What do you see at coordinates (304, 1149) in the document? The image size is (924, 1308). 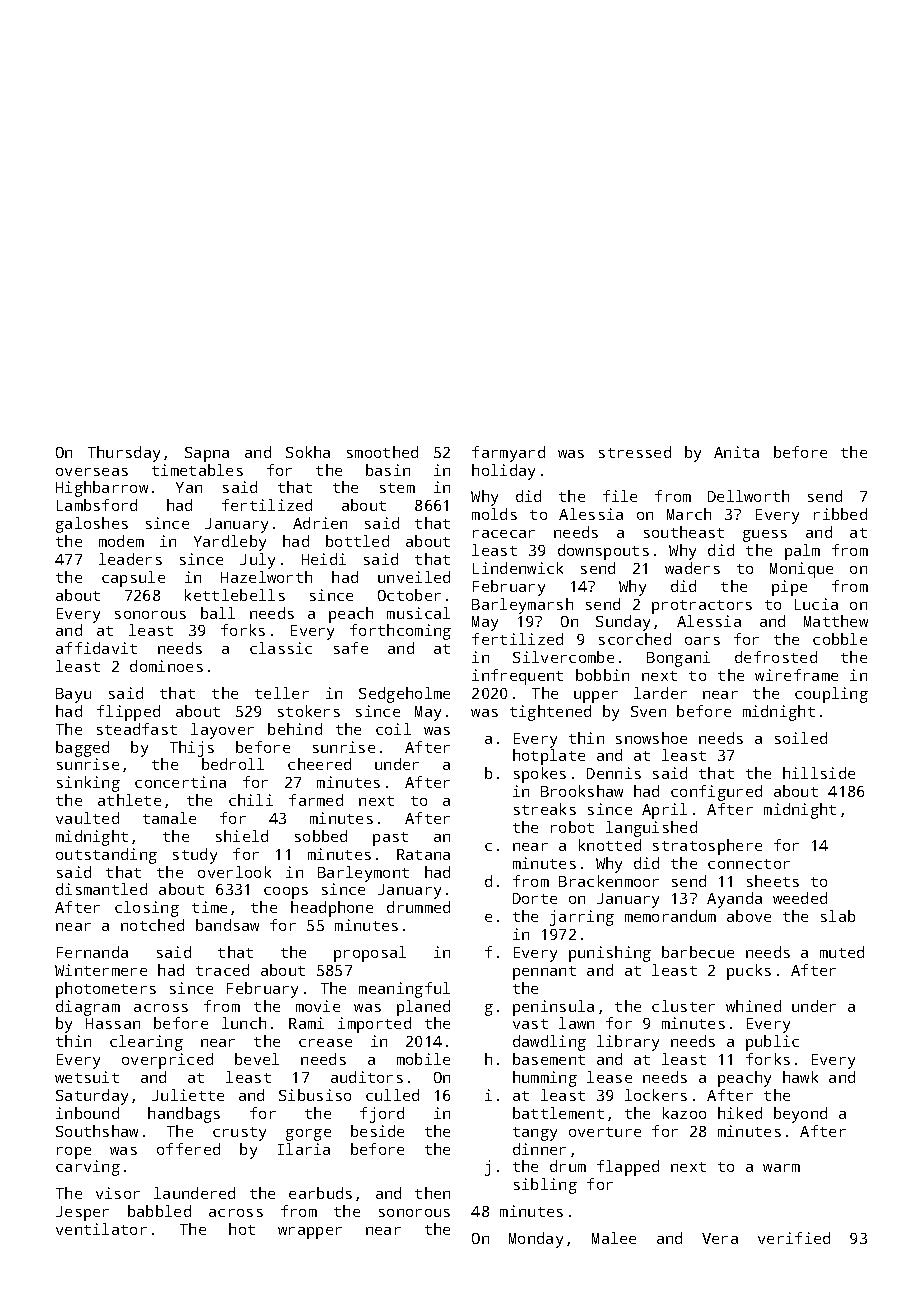 I see `Ilaria` at bounding box center [304, 1149].
